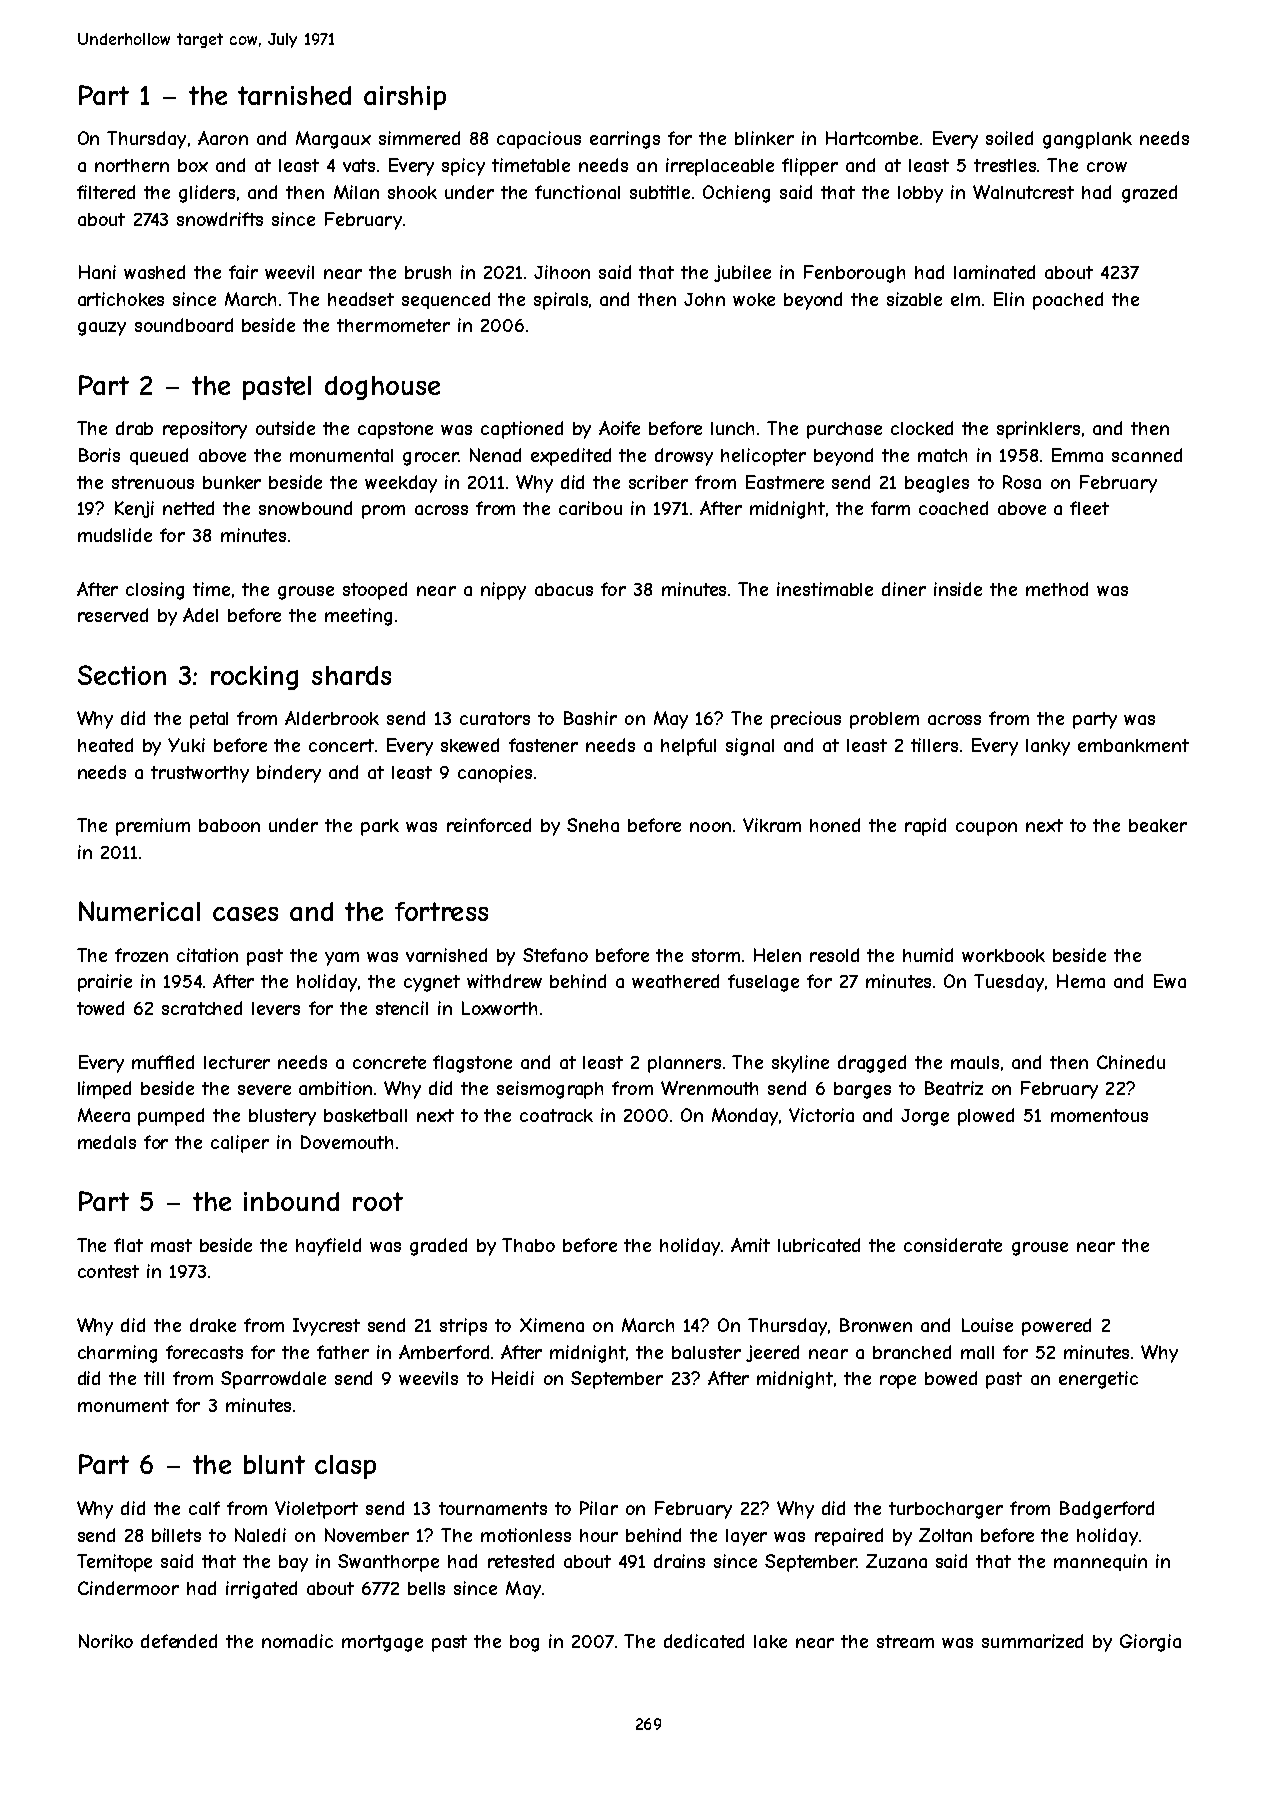 Image resolution: width=1269 pixels, height=1795 pixels. I want to click on Aaron, so click(223, 138).
